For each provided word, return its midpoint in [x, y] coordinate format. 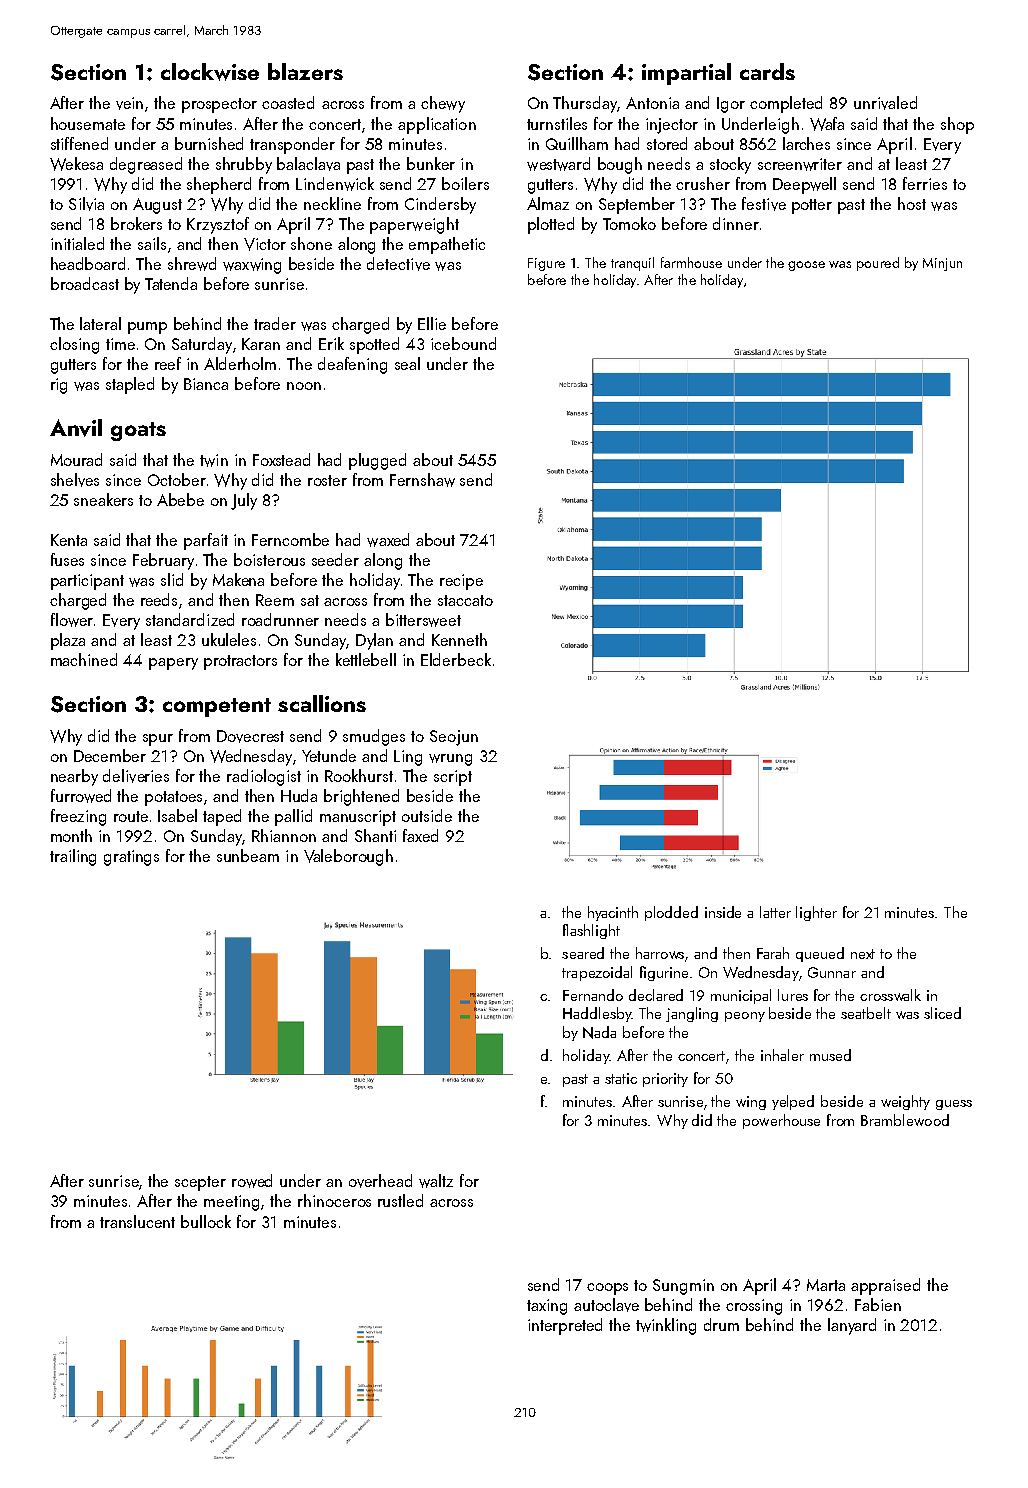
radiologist [264, 777]
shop [957, 125]
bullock [206, 1221]
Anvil [76, 428]
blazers [305, 71]
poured [878, 264]
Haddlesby [597, 1014]
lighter [816, 913]
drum [721, 1324]
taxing [547, 1307]
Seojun [454, 738]
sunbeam [248, 855]
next [863, 954]
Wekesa [76, 164]
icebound [463, 343]
